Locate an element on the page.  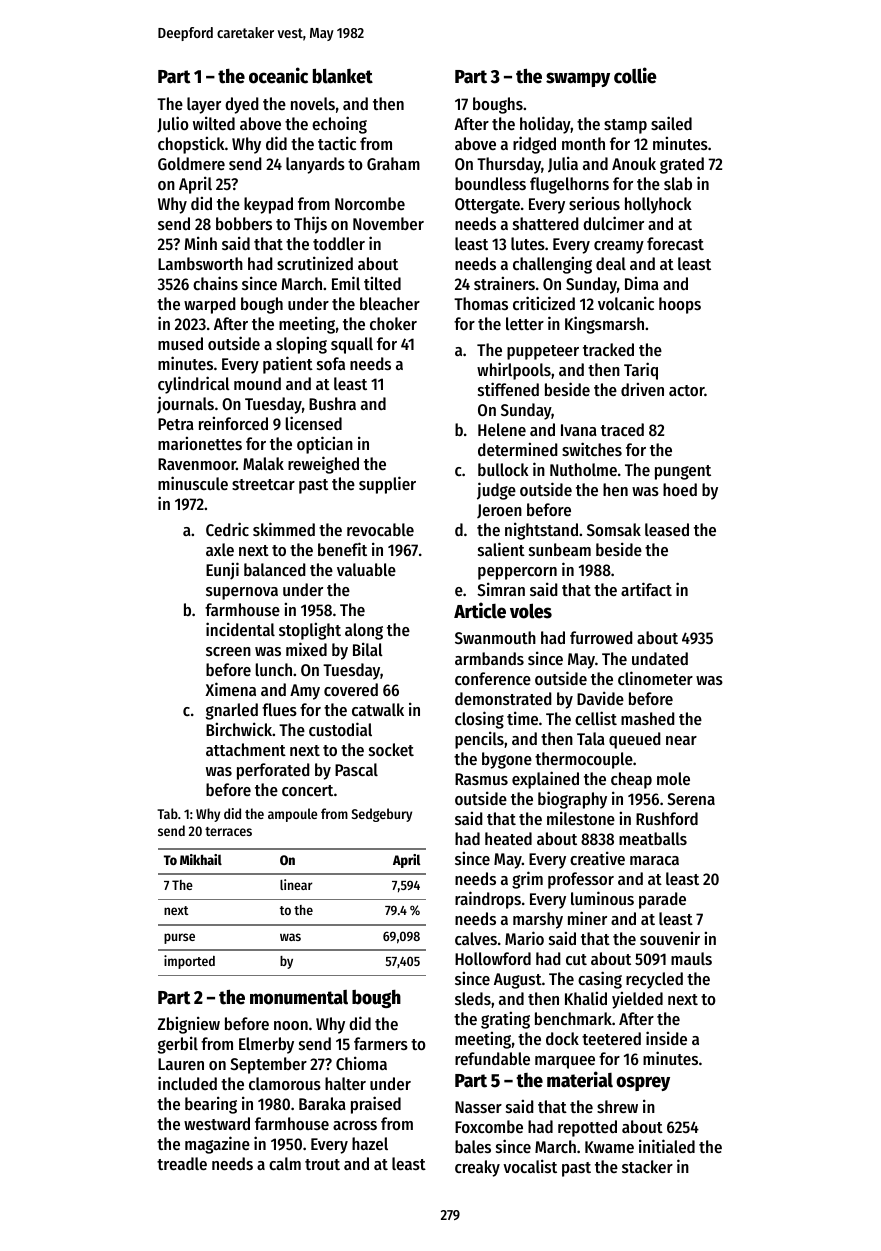
slab is located at coordinates (678, 183).
